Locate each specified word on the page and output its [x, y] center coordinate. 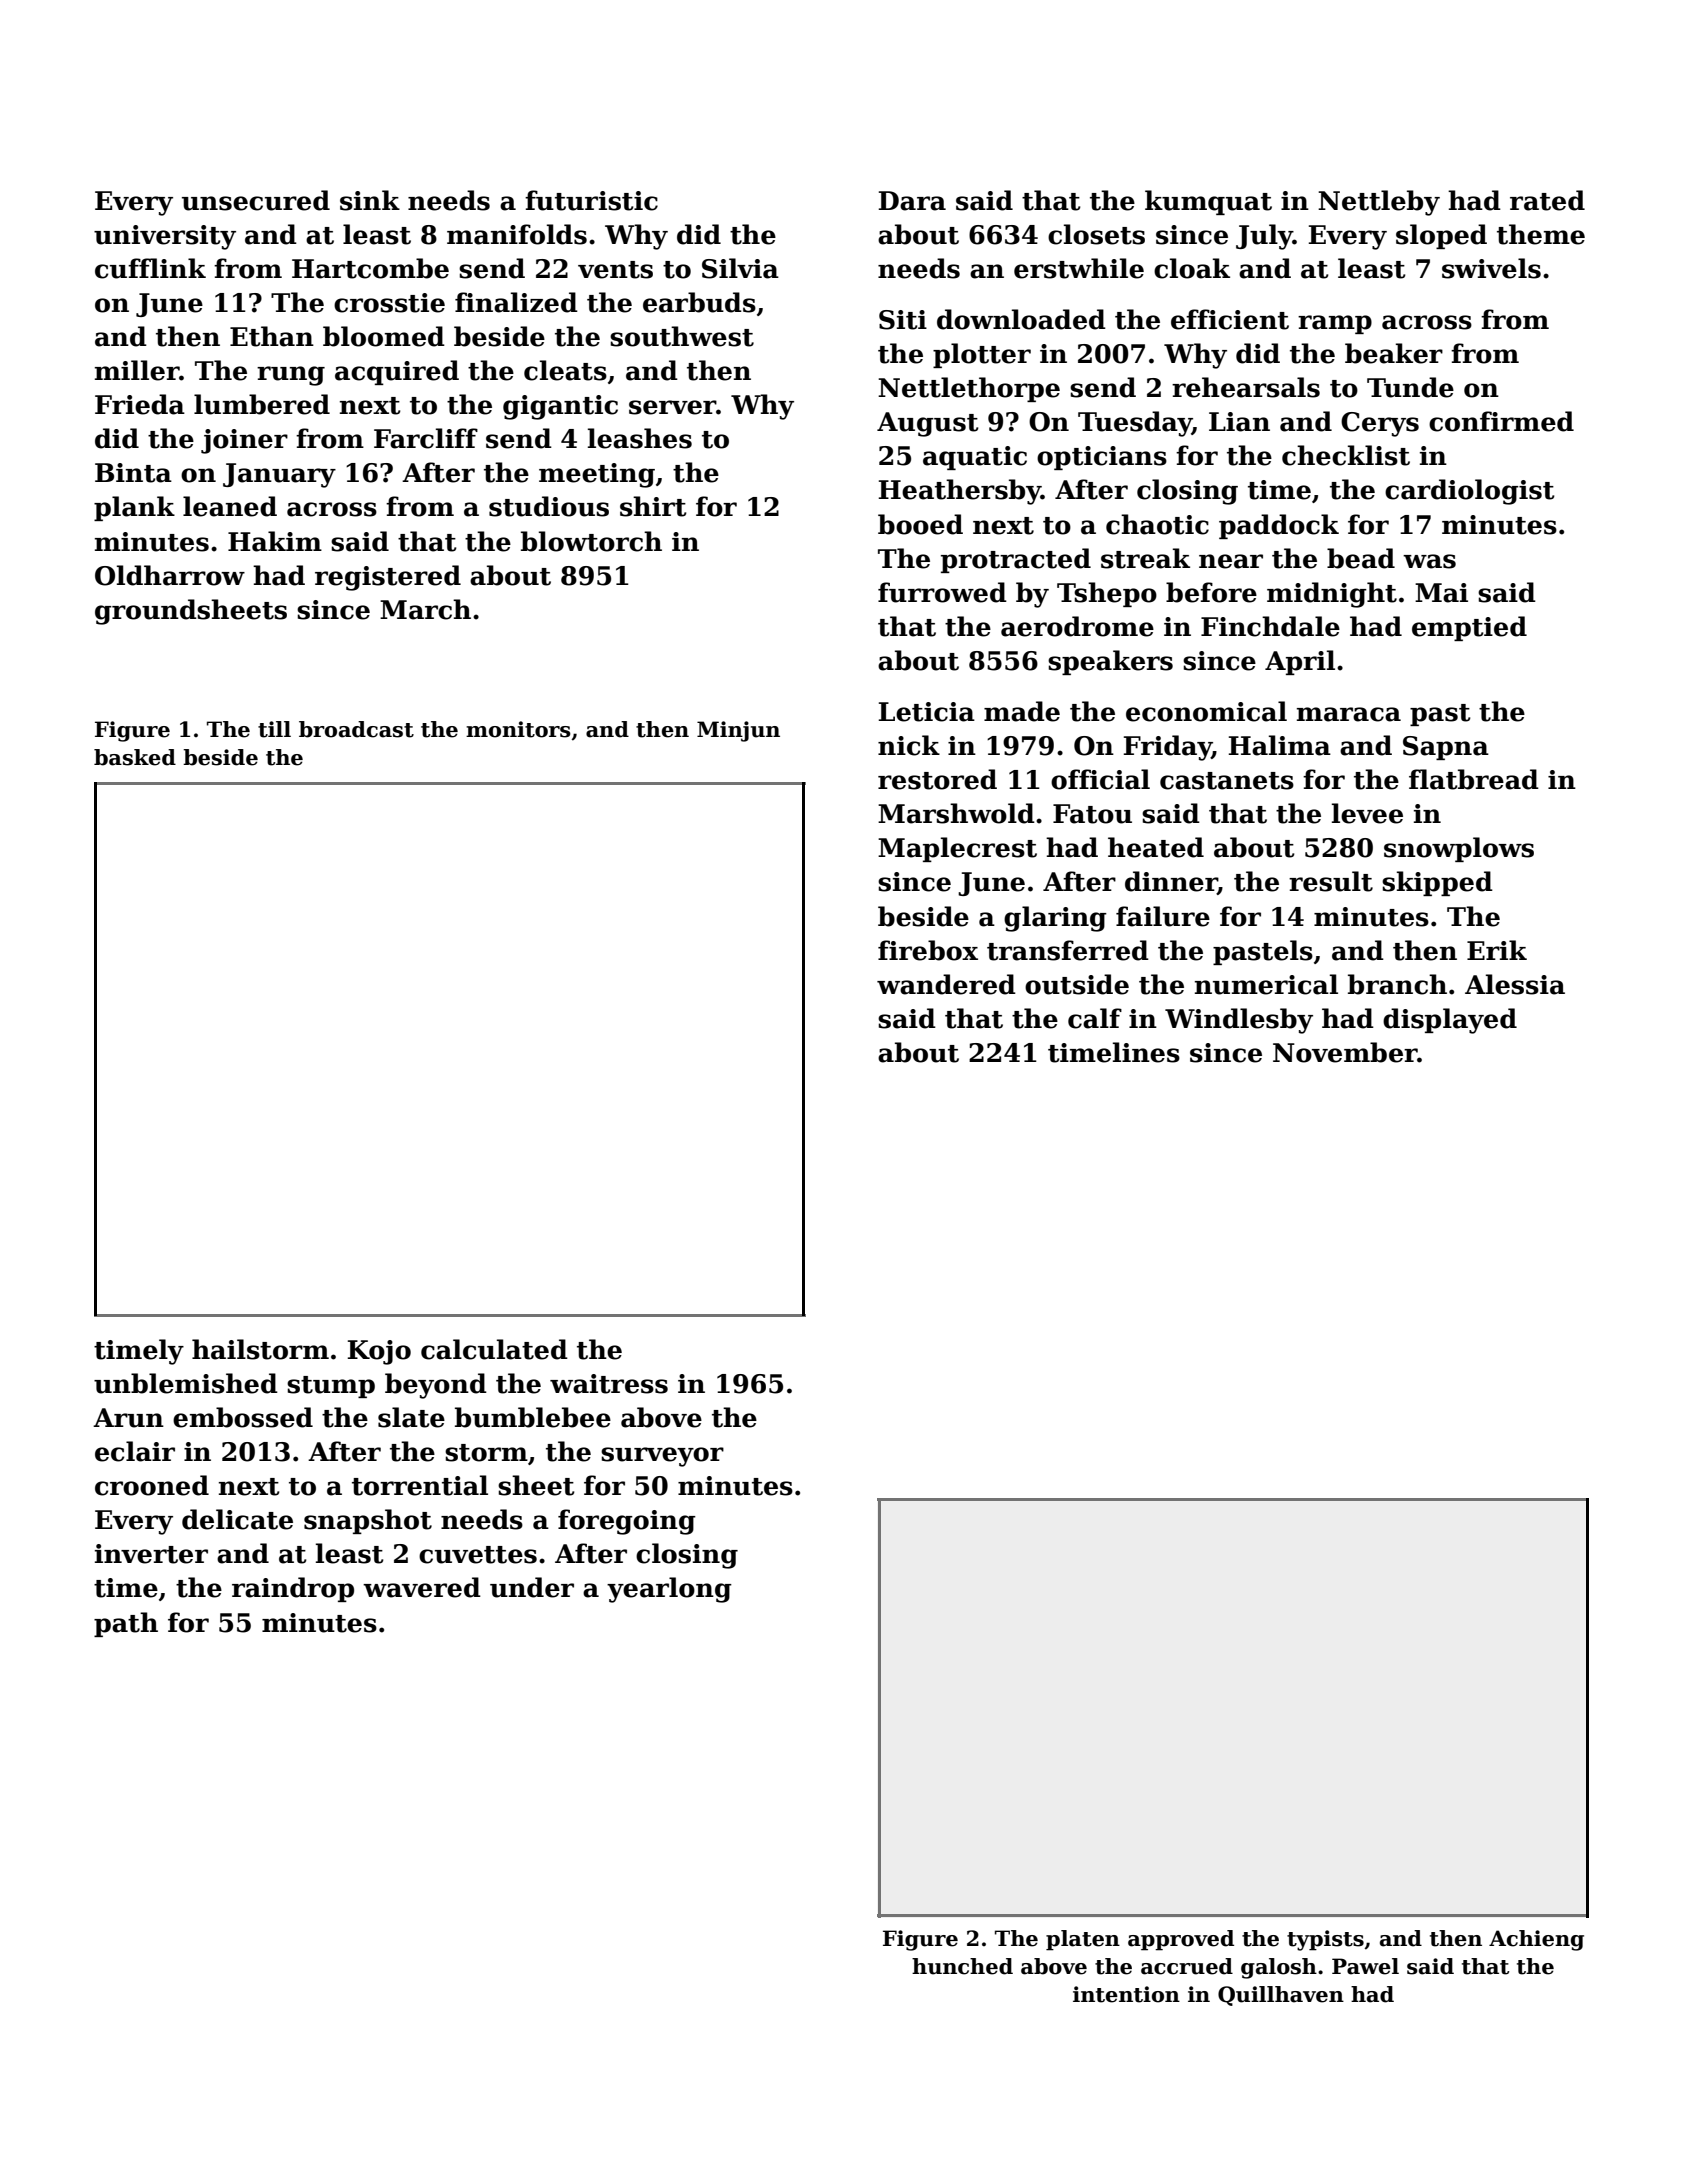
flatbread [1474, 779]
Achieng [1536, 1940]
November [1345, 1052]
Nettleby [1379, 203]
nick [909, 745]
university [165, 237]
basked [135, 757]
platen [1083, 1940]
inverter [151, 1554]
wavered [422, 1587]
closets [1096, 234]
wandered [946, 984]
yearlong [669, 1590]
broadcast [356, 729]
